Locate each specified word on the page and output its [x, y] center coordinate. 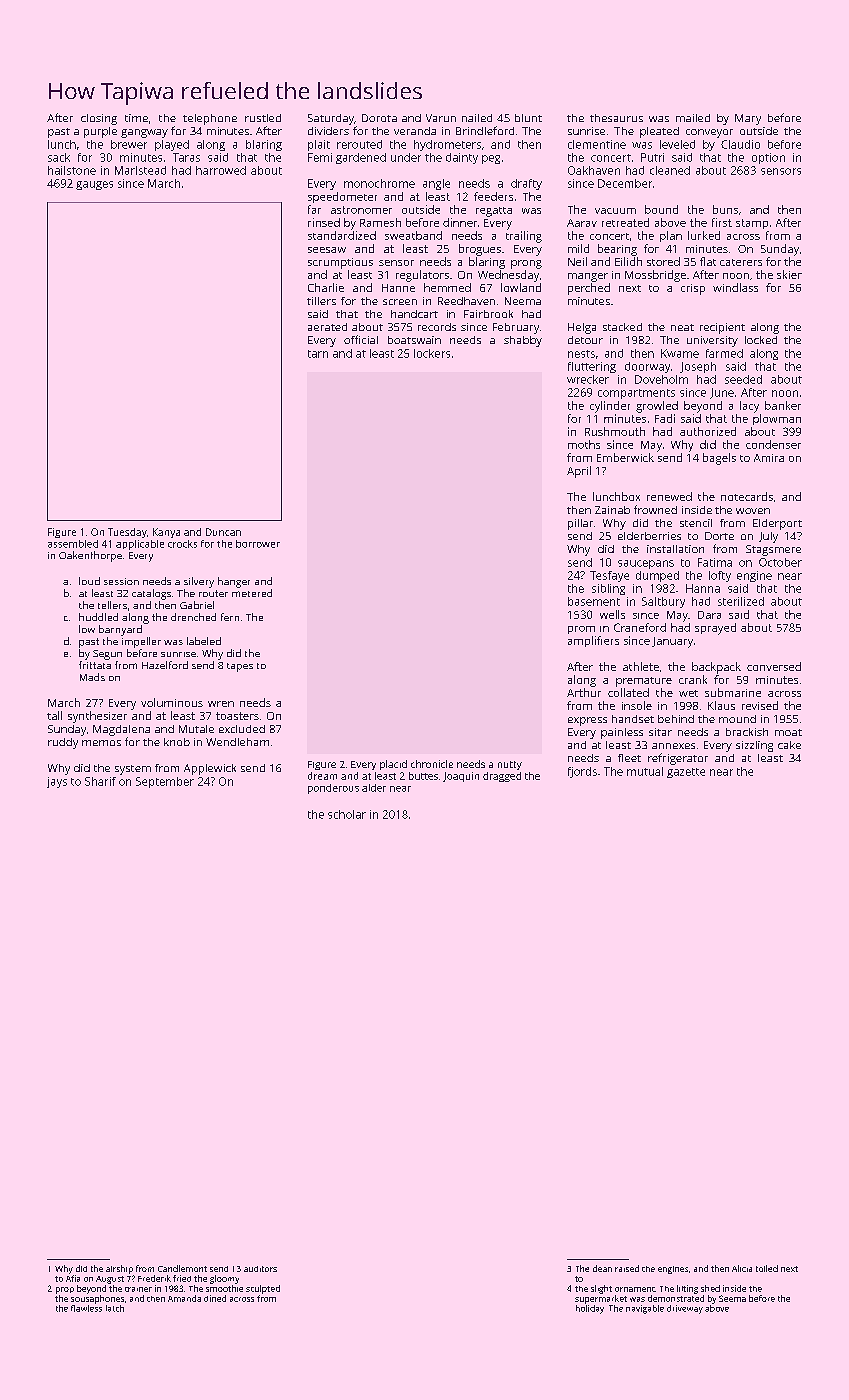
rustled [263, 118]
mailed [693, 118]
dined [215, 1298]
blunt [528, 118]
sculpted [263, 1289]
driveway [685, 1309]
